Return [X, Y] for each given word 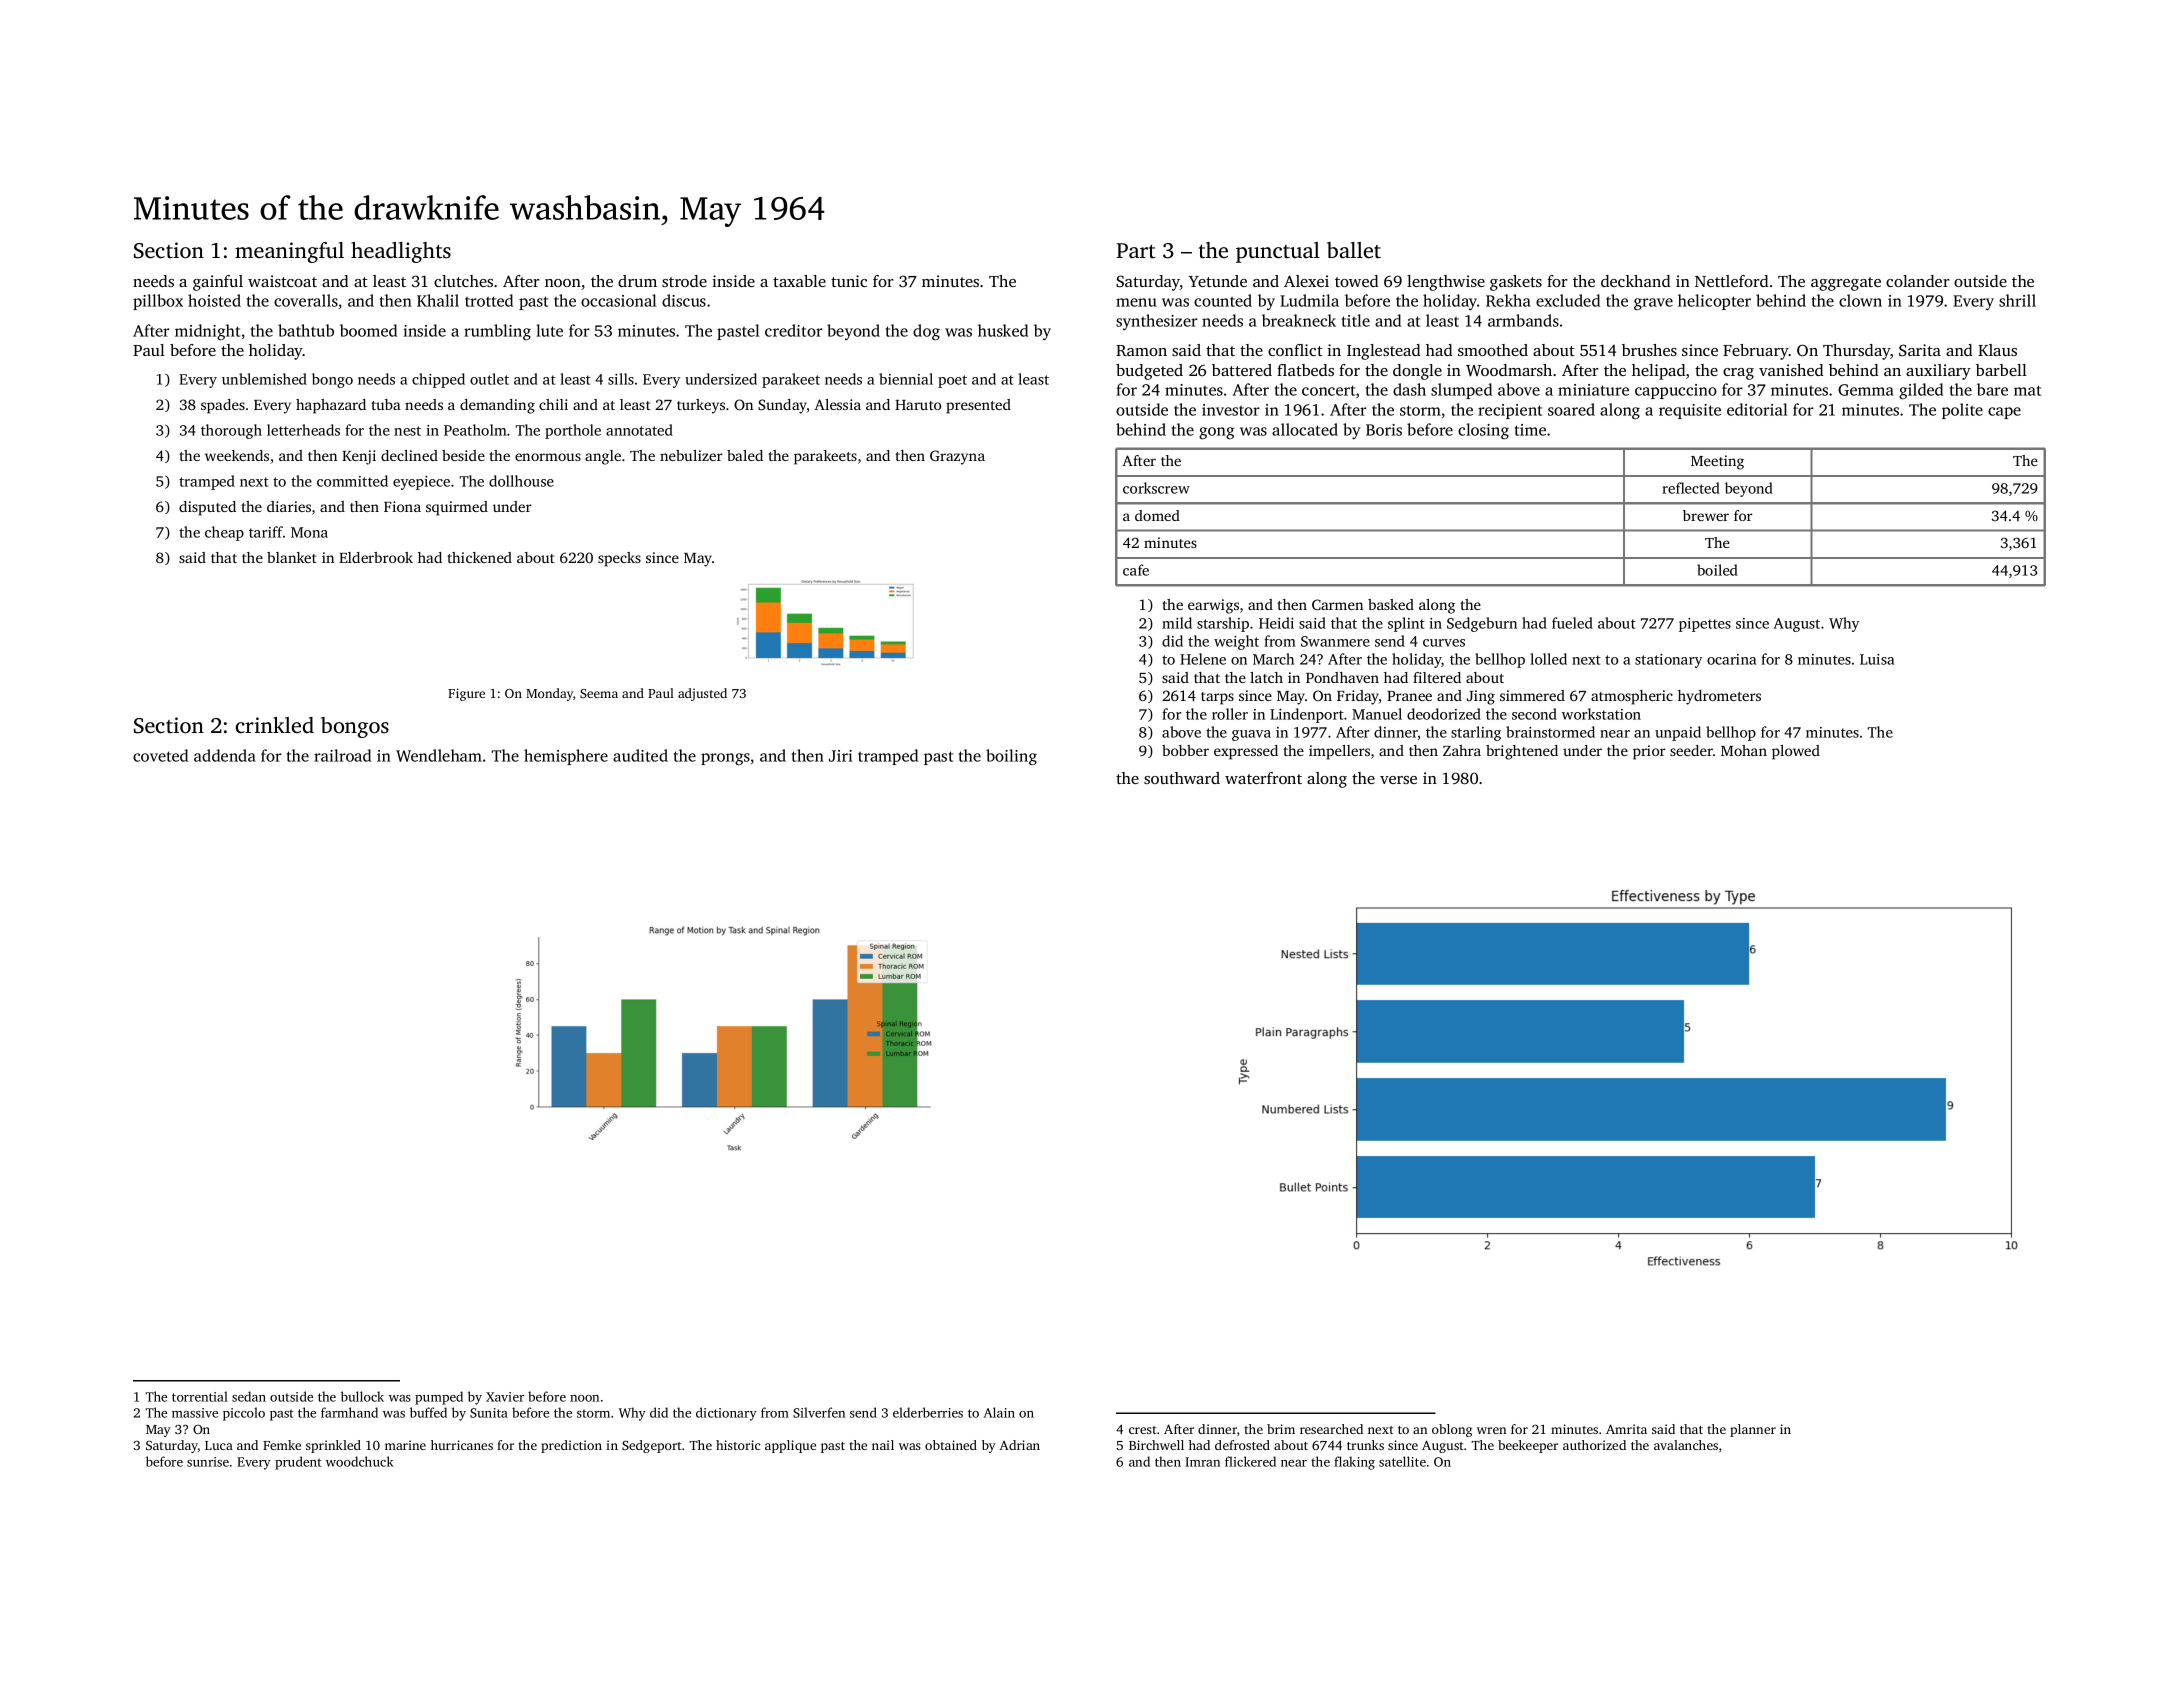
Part [1135, 250]
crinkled [275, 725]
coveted [160, 755]
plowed [1796, 752]
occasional [618, 300]
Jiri [840, 756]
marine [405, 1445]
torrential [200, 1396]
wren [1491, 1430]
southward [1182, 778]
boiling [1011, 757]
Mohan [1744, 750]
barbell [2001, 370]
